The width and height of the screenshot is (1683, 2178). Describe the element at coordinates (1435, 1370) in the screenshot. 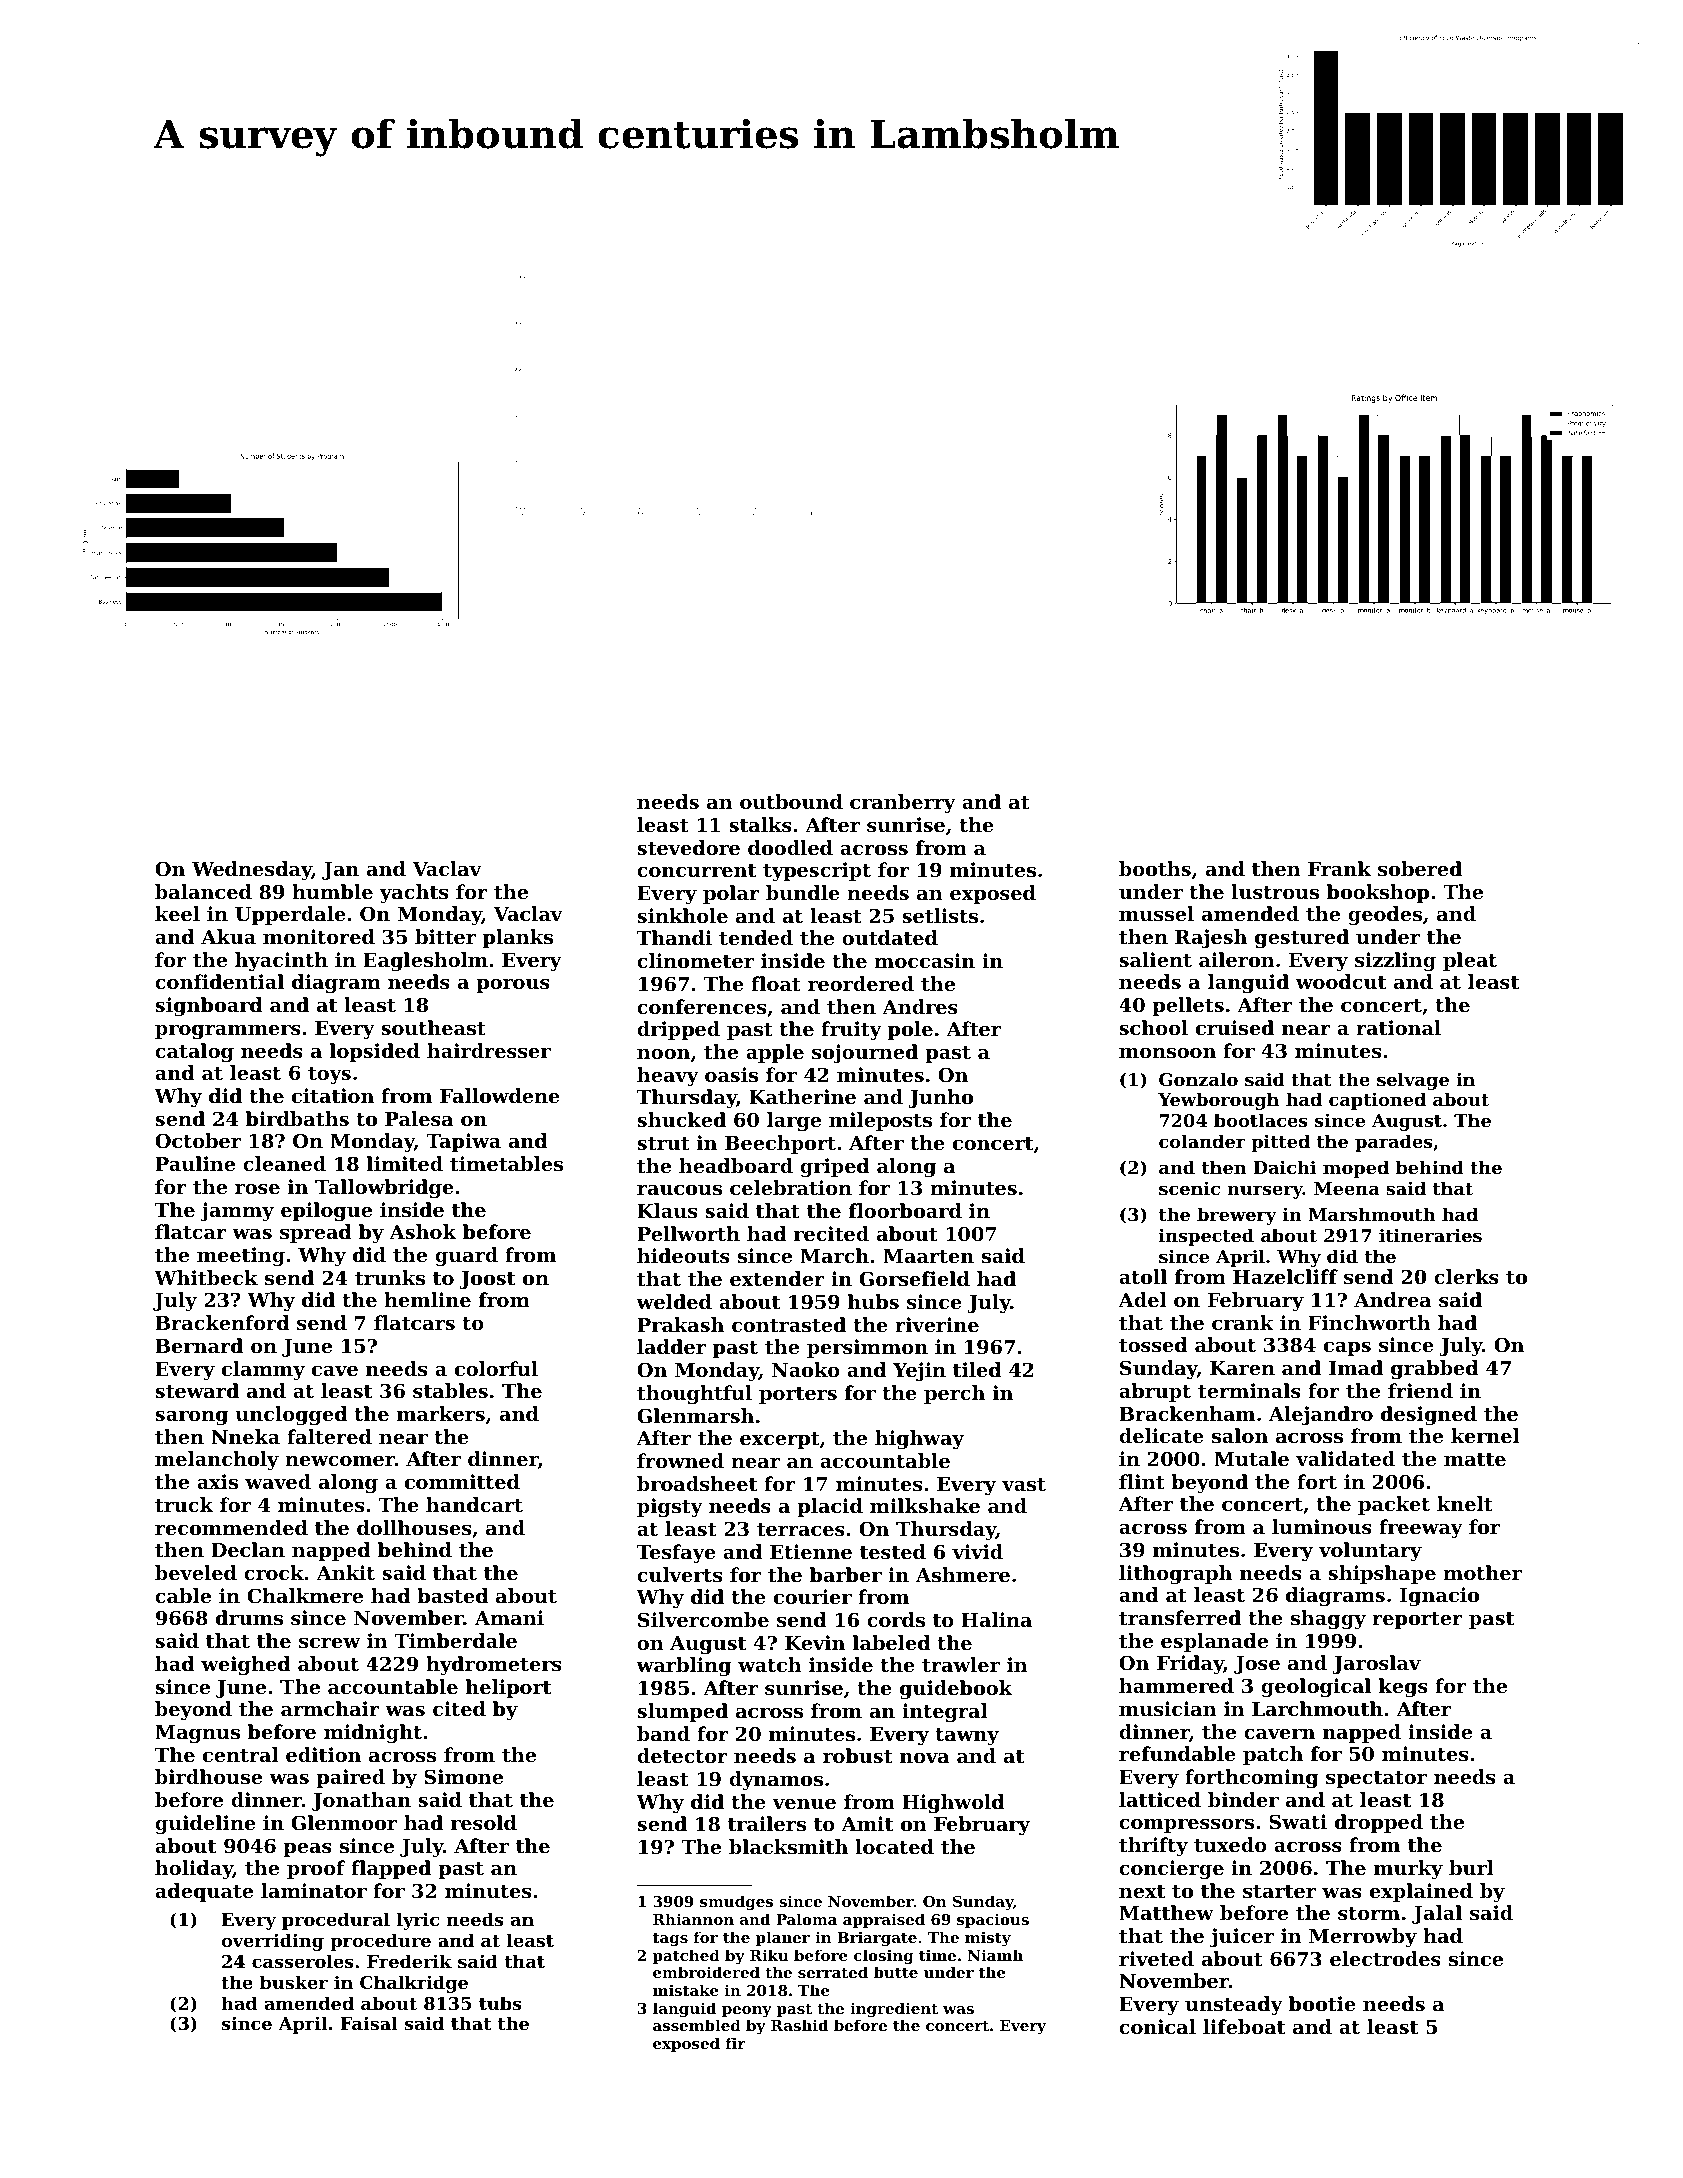

I see `grabbed` at that location.
